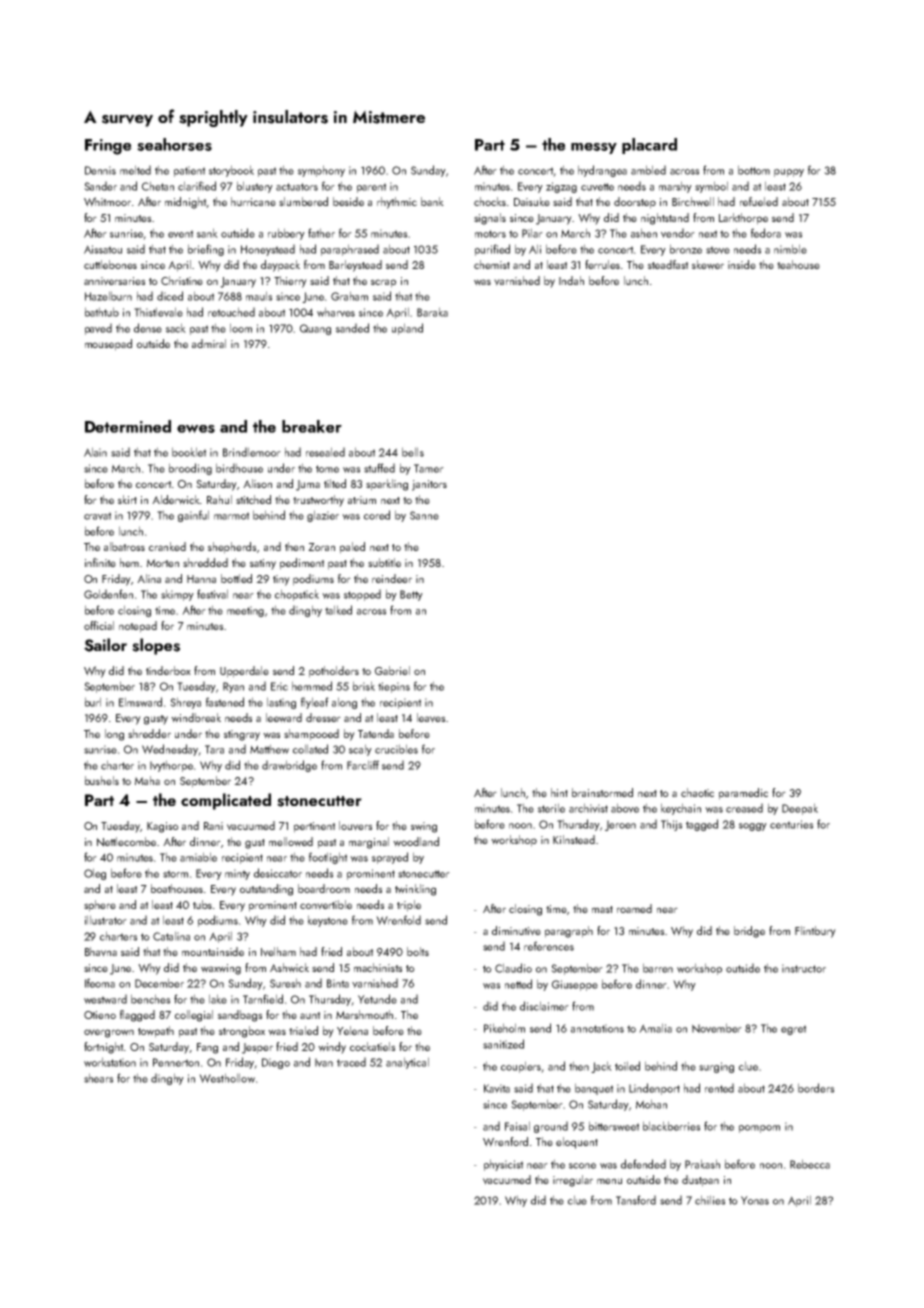 The width and height of the page is (924, 1308). I want to click on Betty, so click(411, 595).
